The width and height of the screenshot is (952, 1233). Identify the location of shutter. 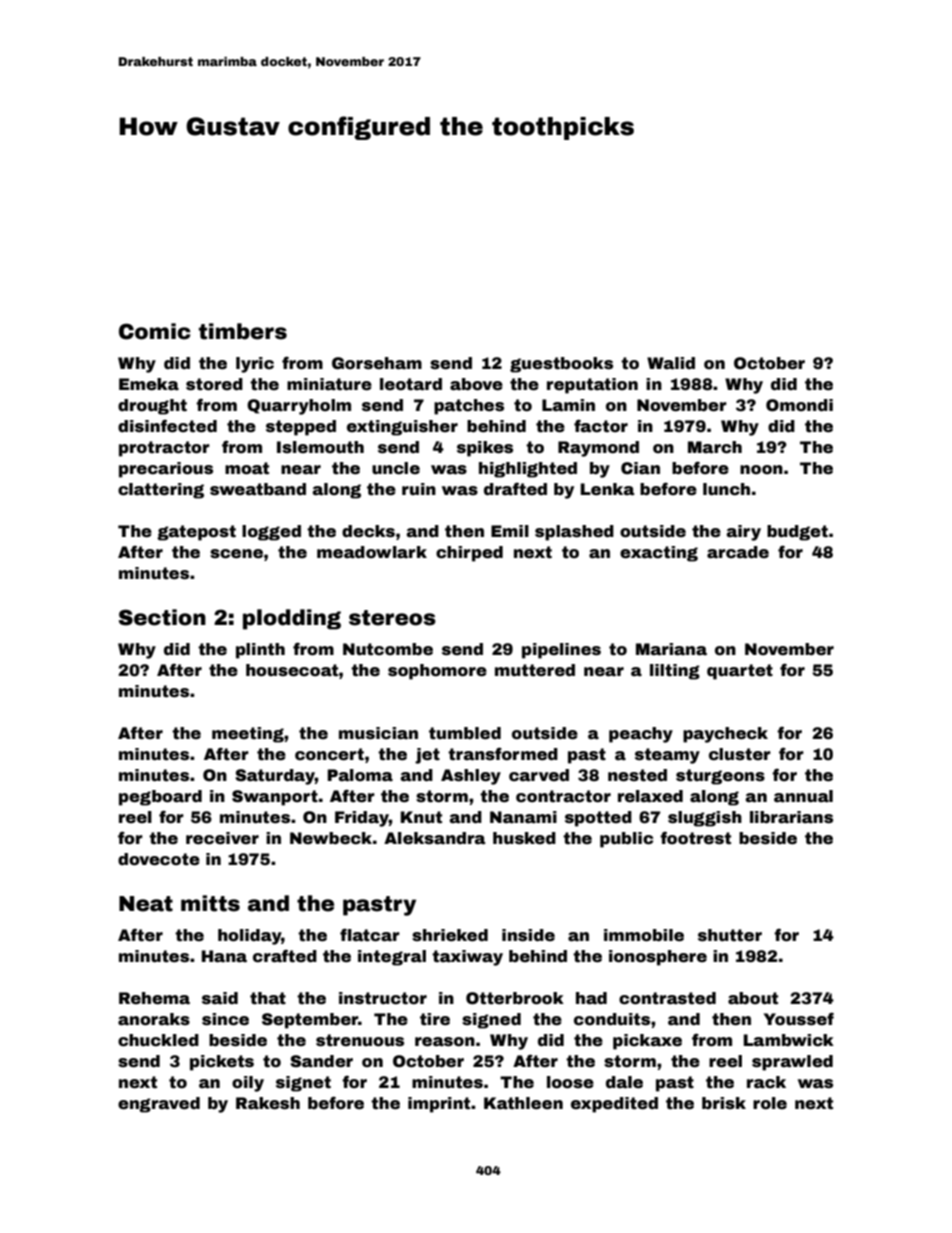
(730, 935).
